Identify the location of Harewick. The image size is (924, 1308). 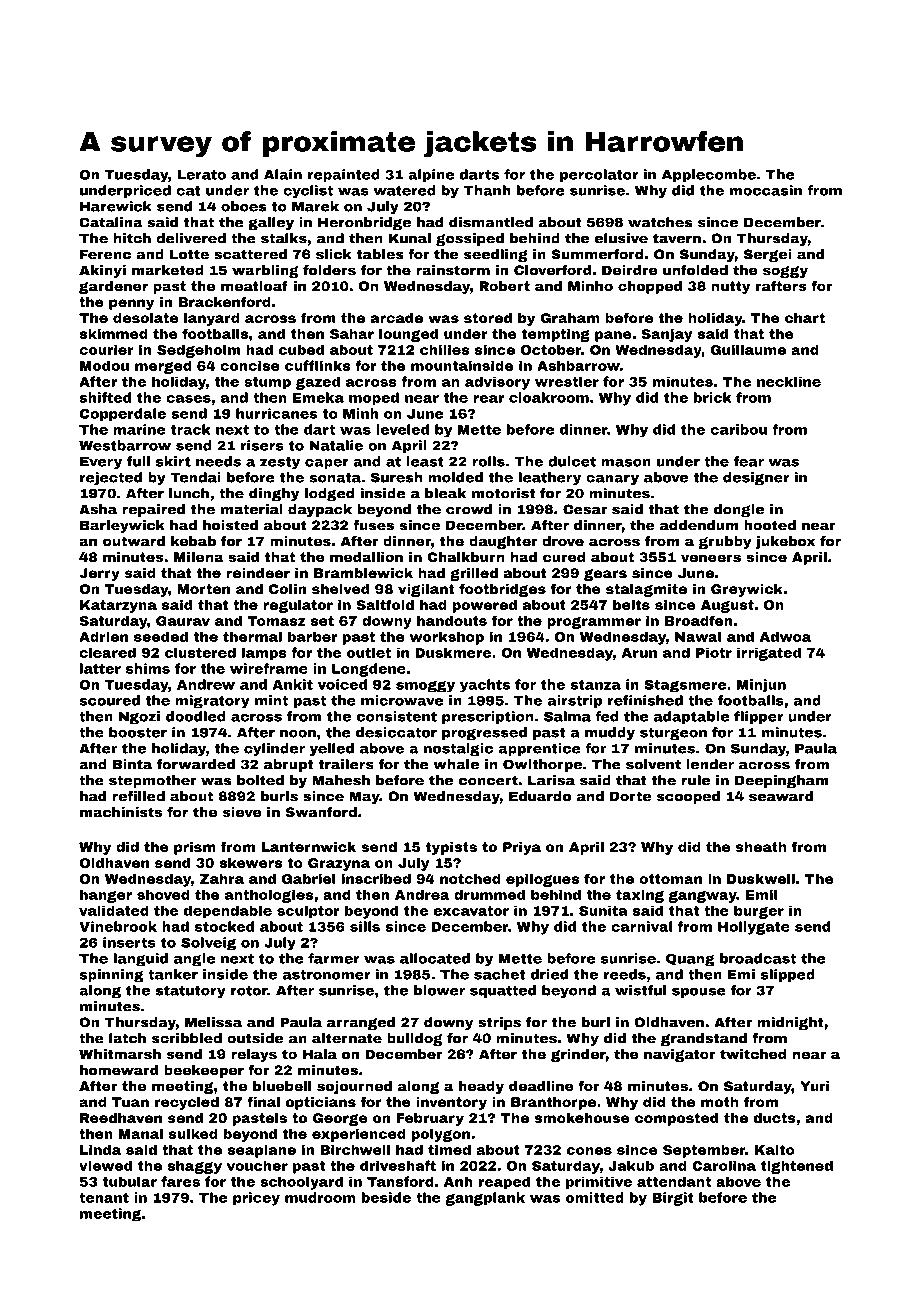
(116, 206).
